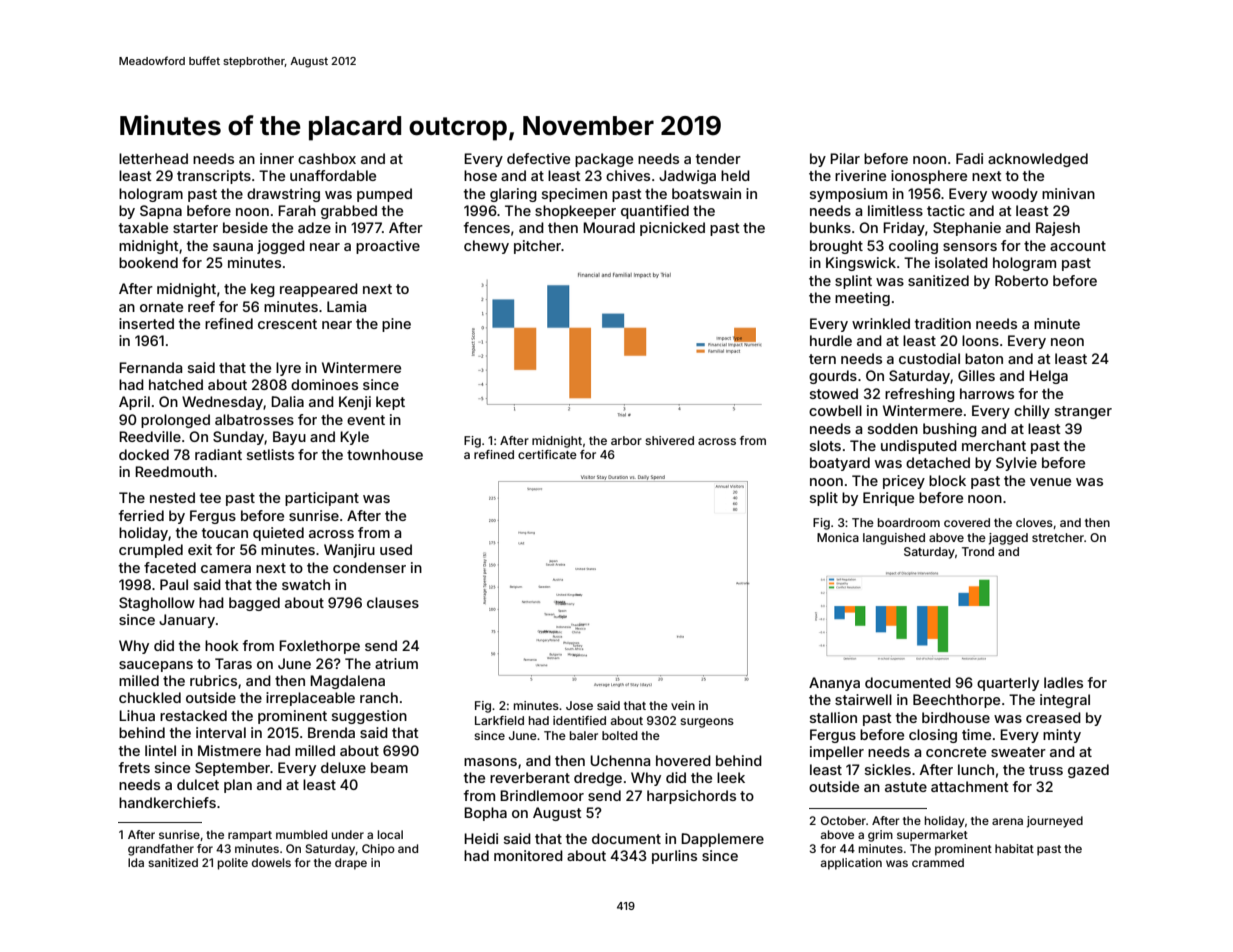 The width and height of the document is (1233, 952). Describe the element at coordinates (528, 855) in the document. I see `monitored` at that location.
